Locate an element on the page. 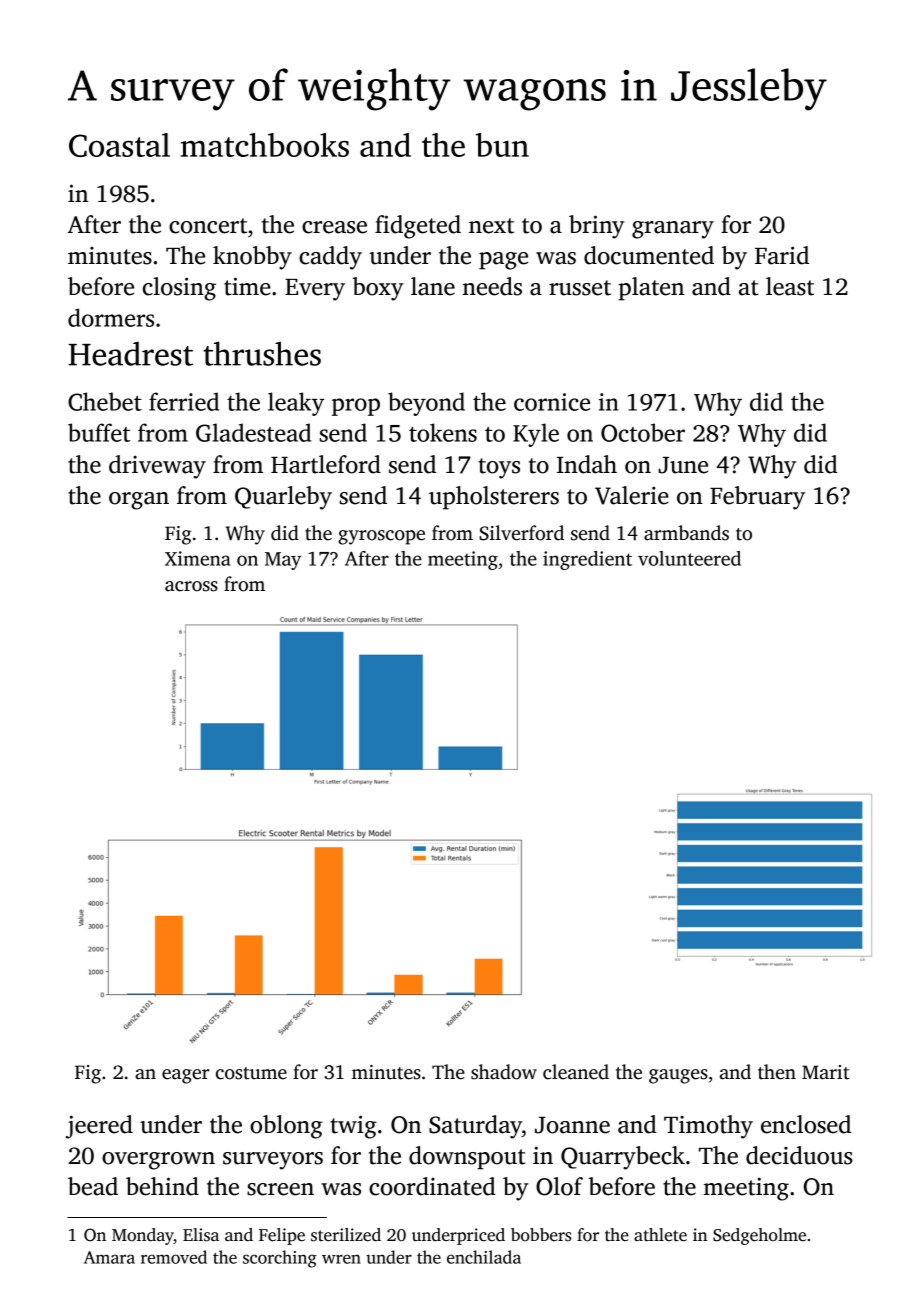 The width and height of the image is (924, 1314). Farid is located at coordinates (782, 255).
